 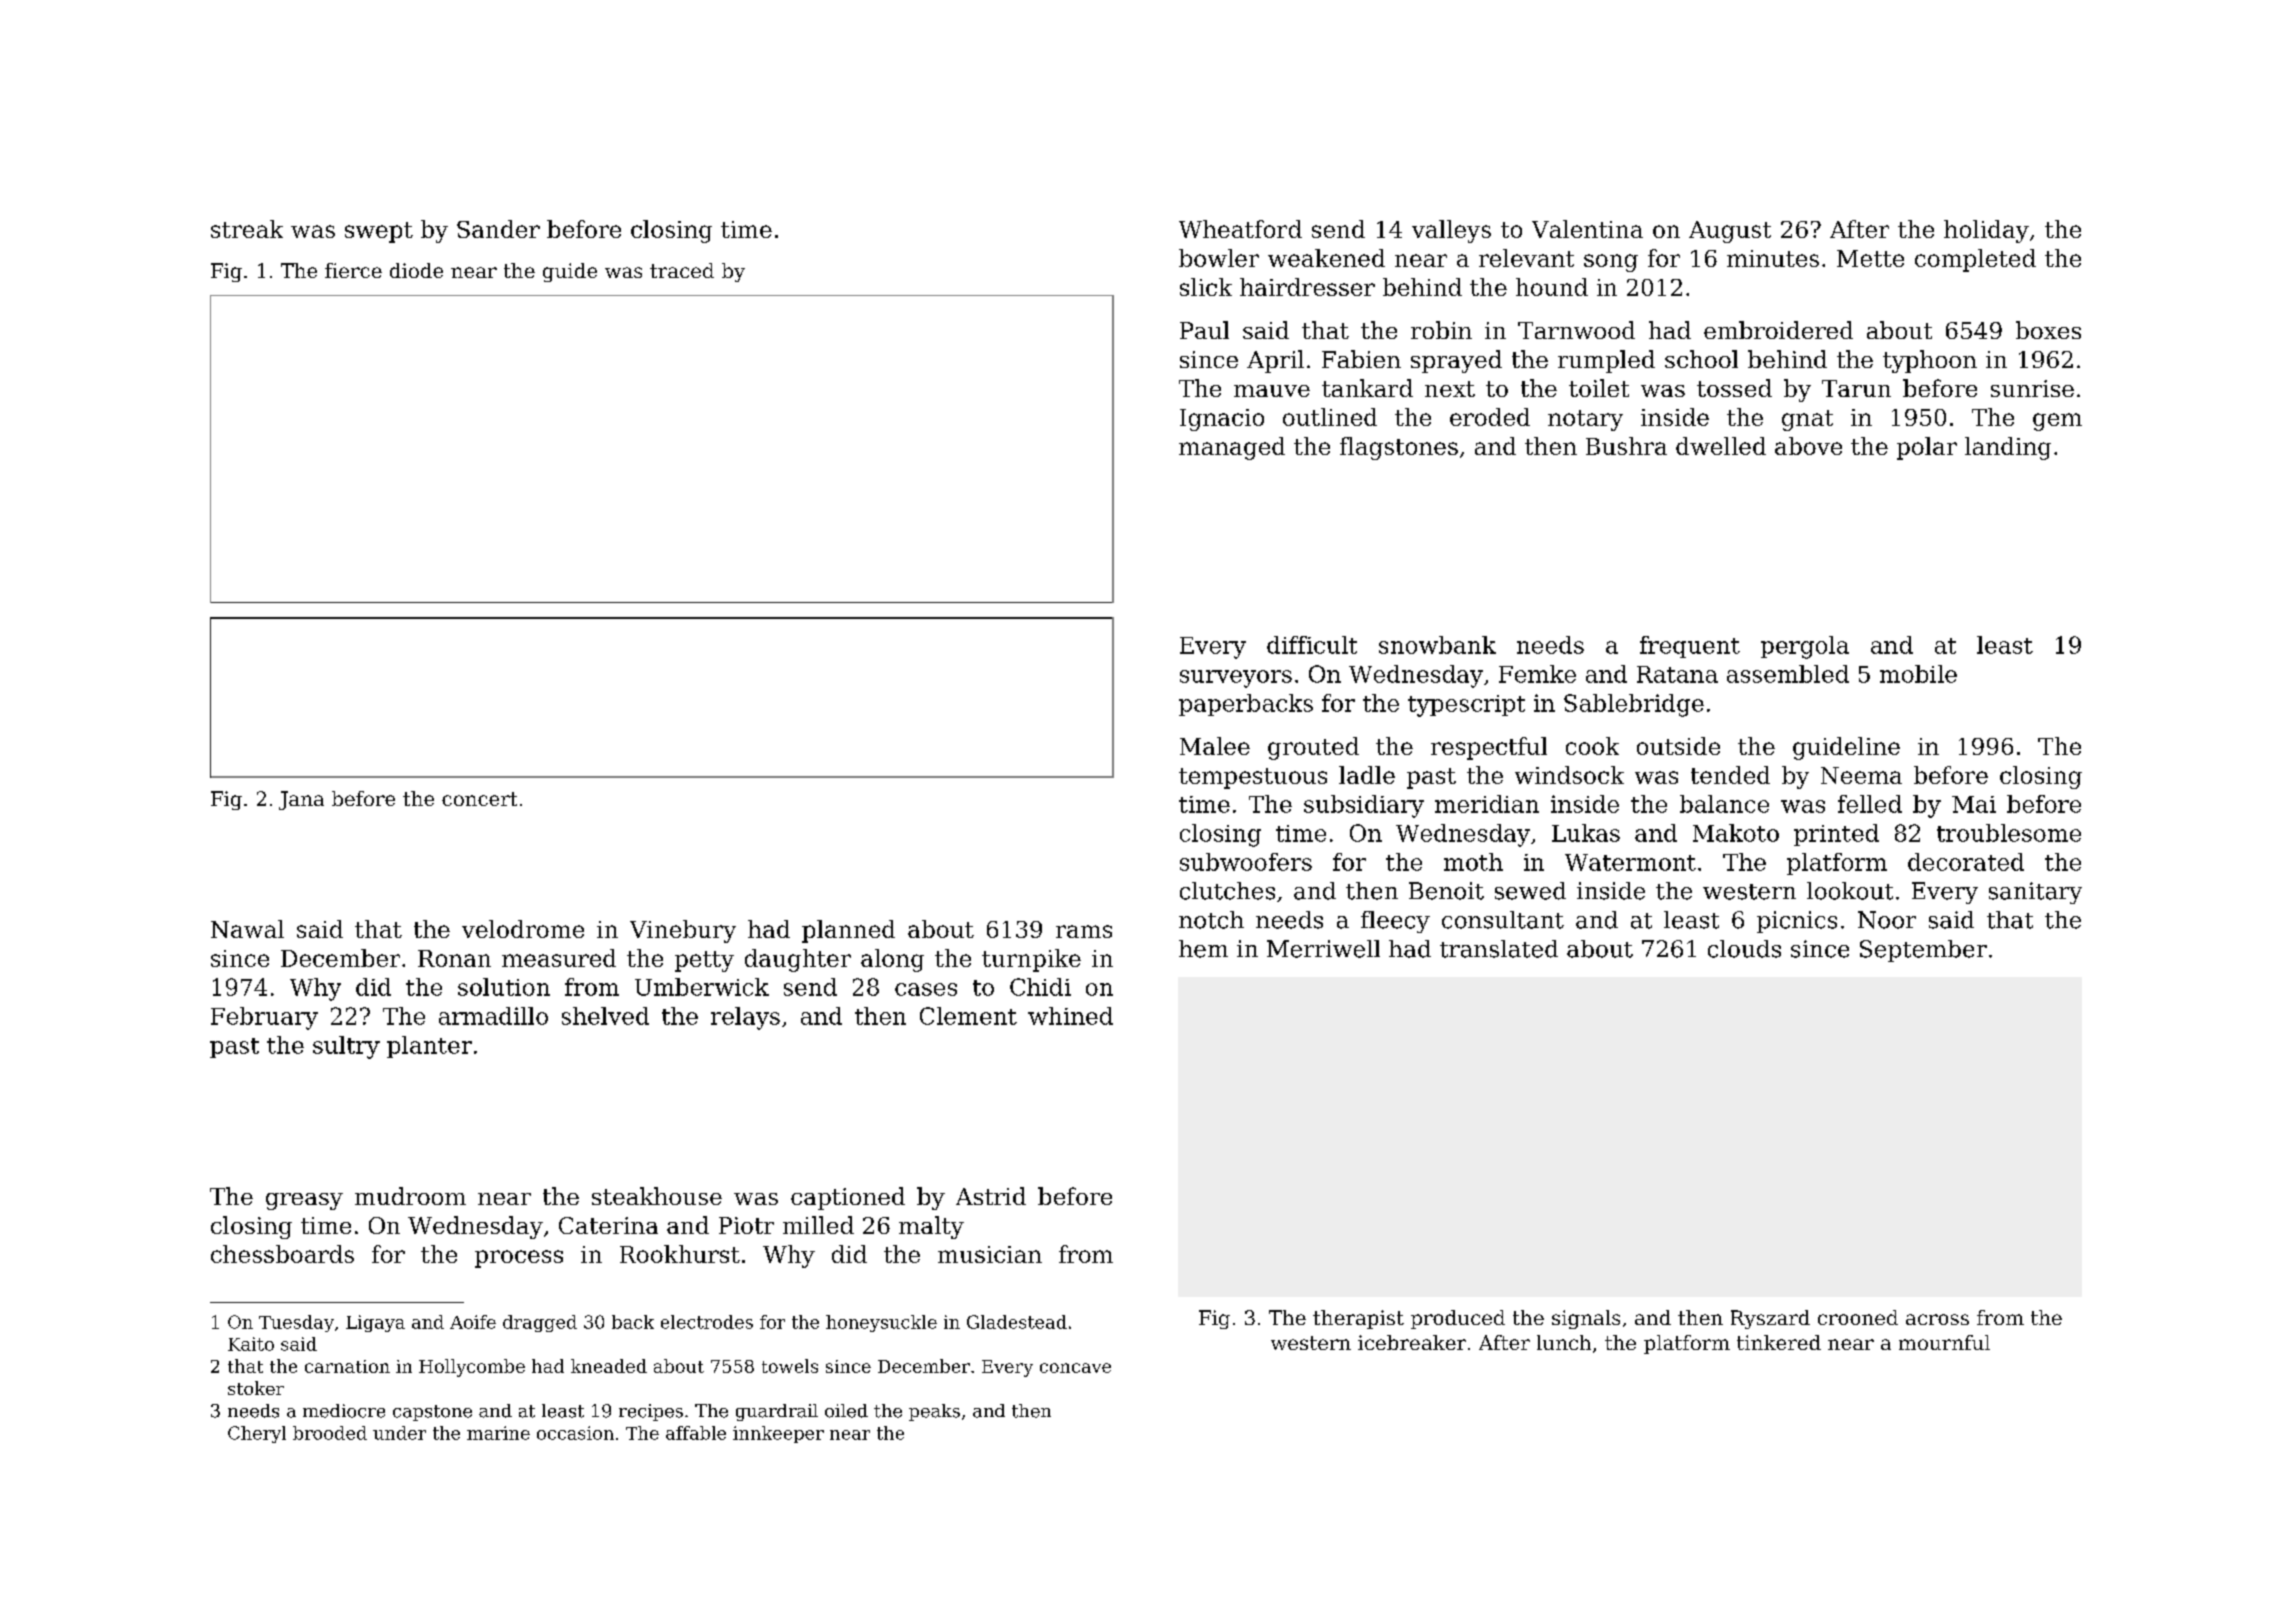 I want to click on surveyors, so click(x=1236, y=679).
